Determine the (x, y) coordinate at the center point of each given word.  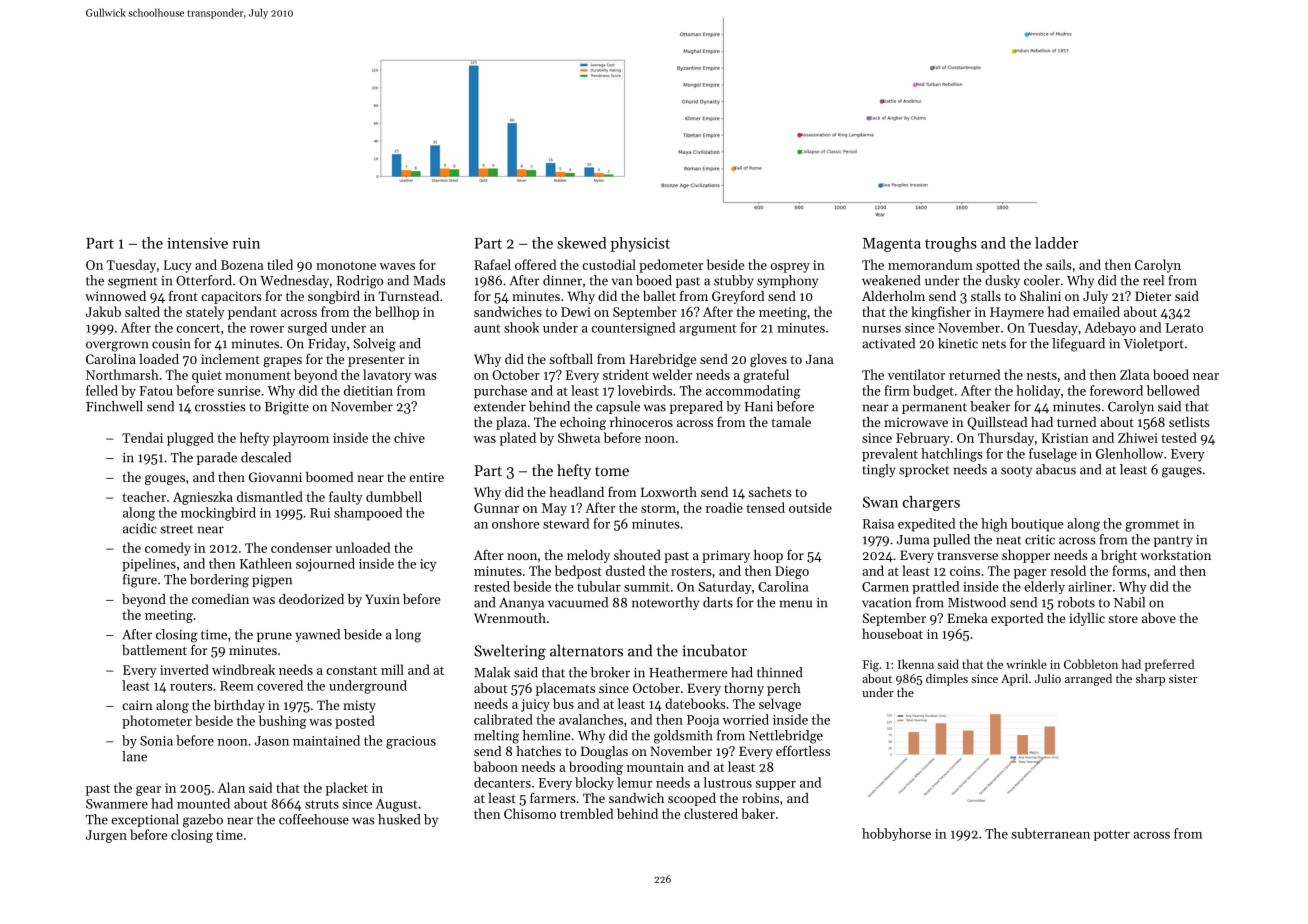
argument (707, 330)
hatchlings (952, 455)
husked (399, 819)
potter (1112, 835)
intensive (197, 243)
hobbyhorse (896, 834)
